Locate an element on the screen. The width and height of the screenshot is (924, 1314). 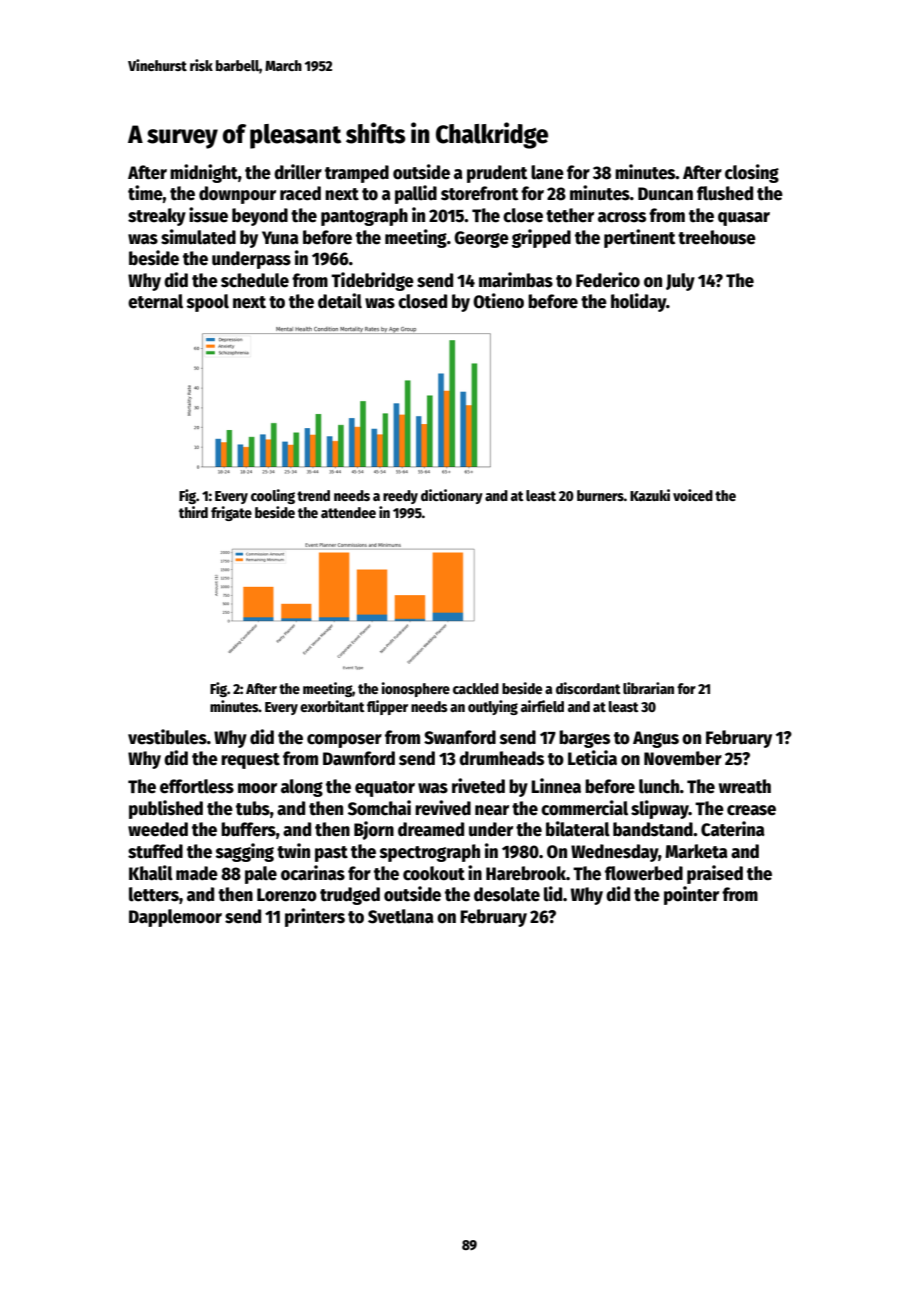
librarian is located at coordinates (648, 688).
